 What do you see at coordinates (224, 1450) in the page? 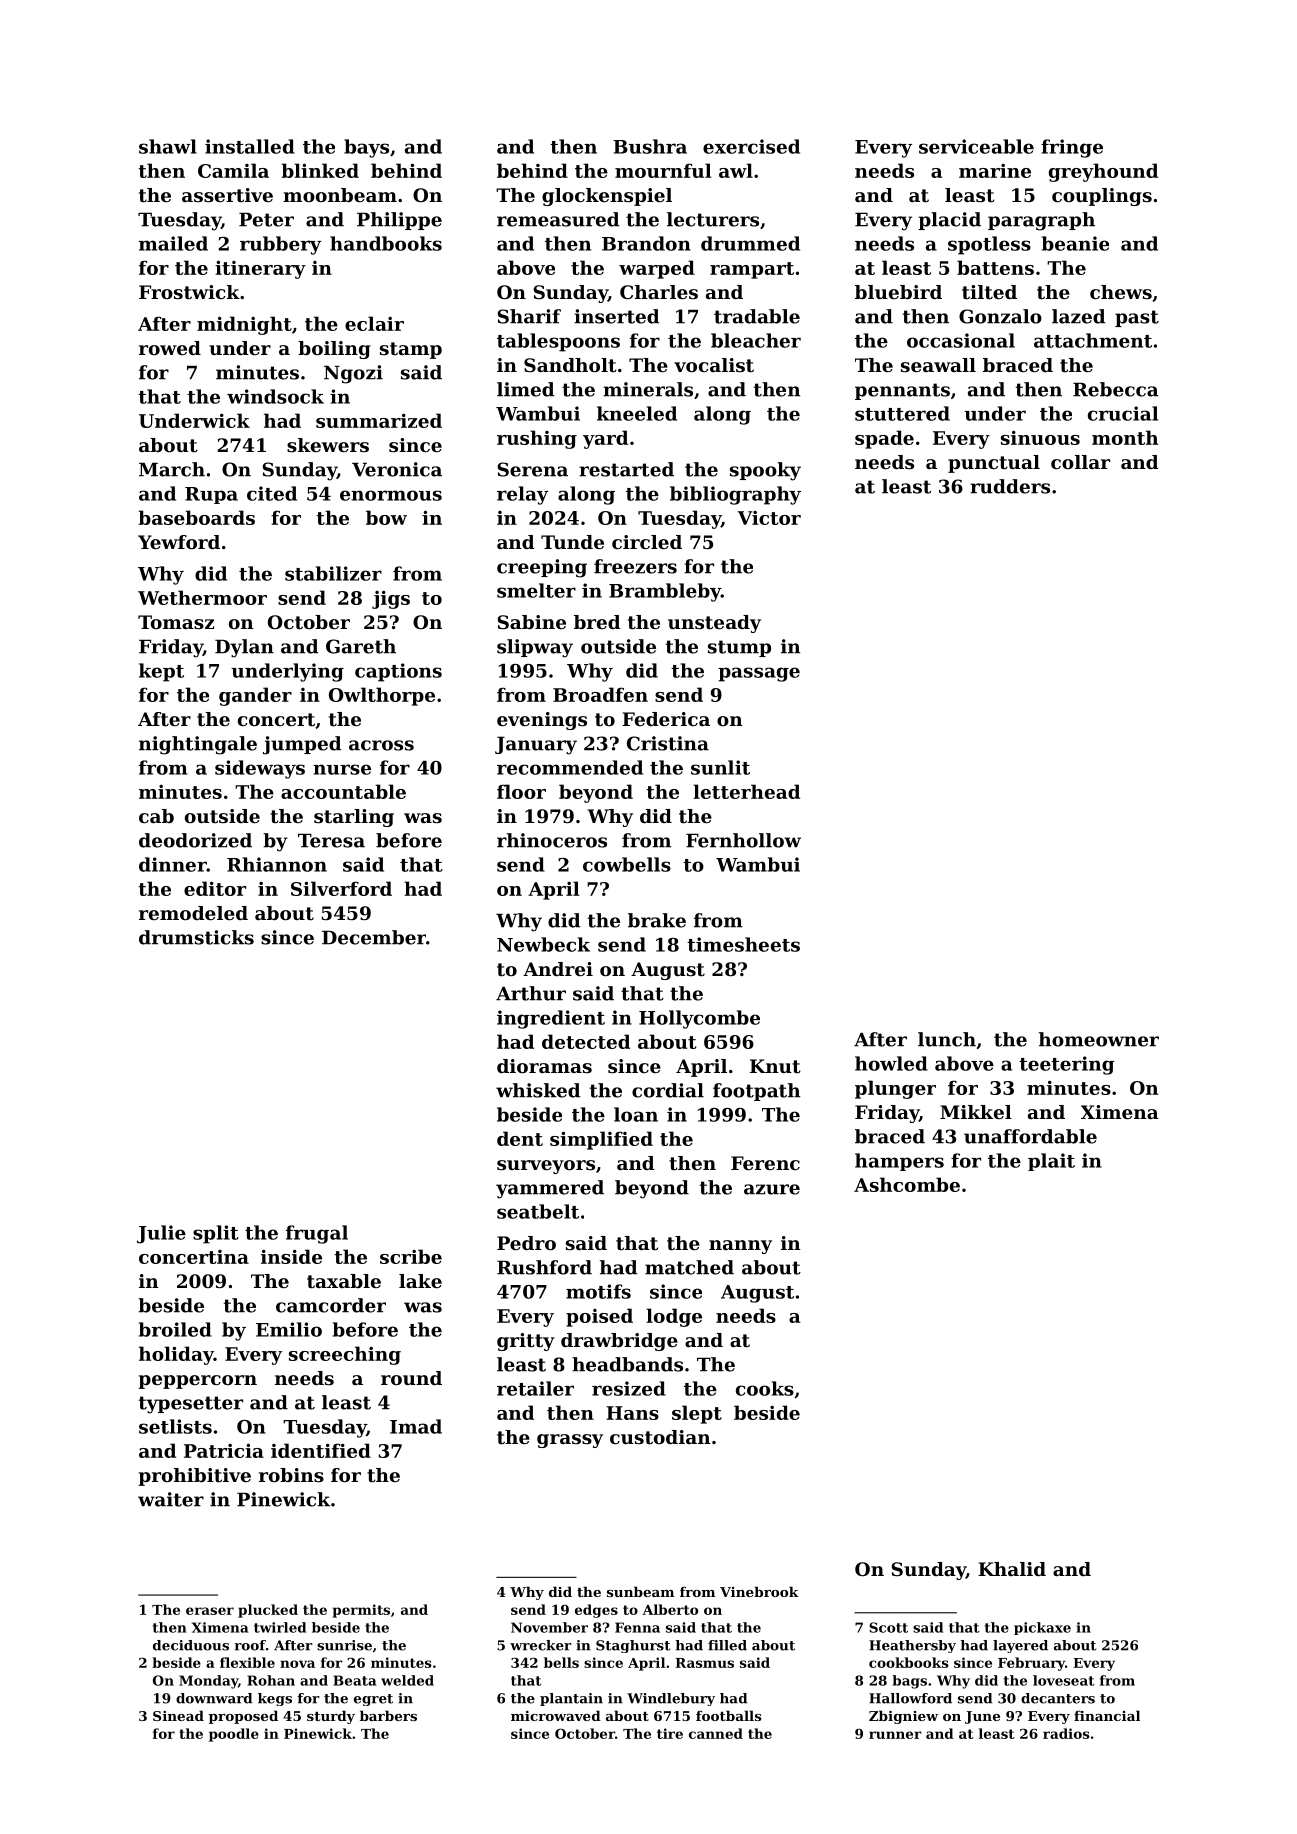
I see `Patricia` at bounding box center [224, 1450].
